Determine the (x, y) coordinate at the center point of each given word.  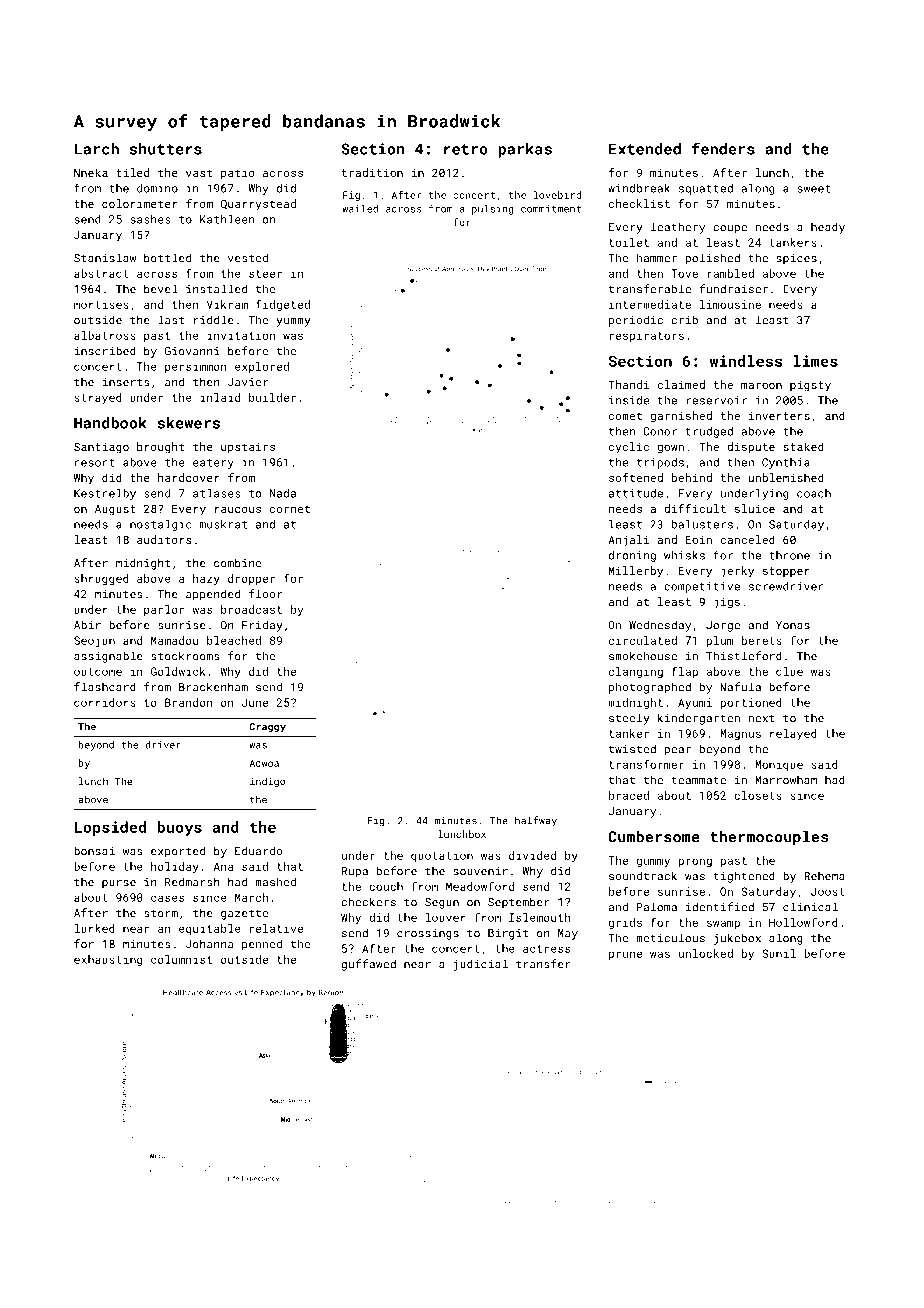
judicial (481, 965)
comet (625, 416)
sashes (151, 219)
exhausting (108, 960)
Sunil (779, 953)
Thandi (629, 384)
